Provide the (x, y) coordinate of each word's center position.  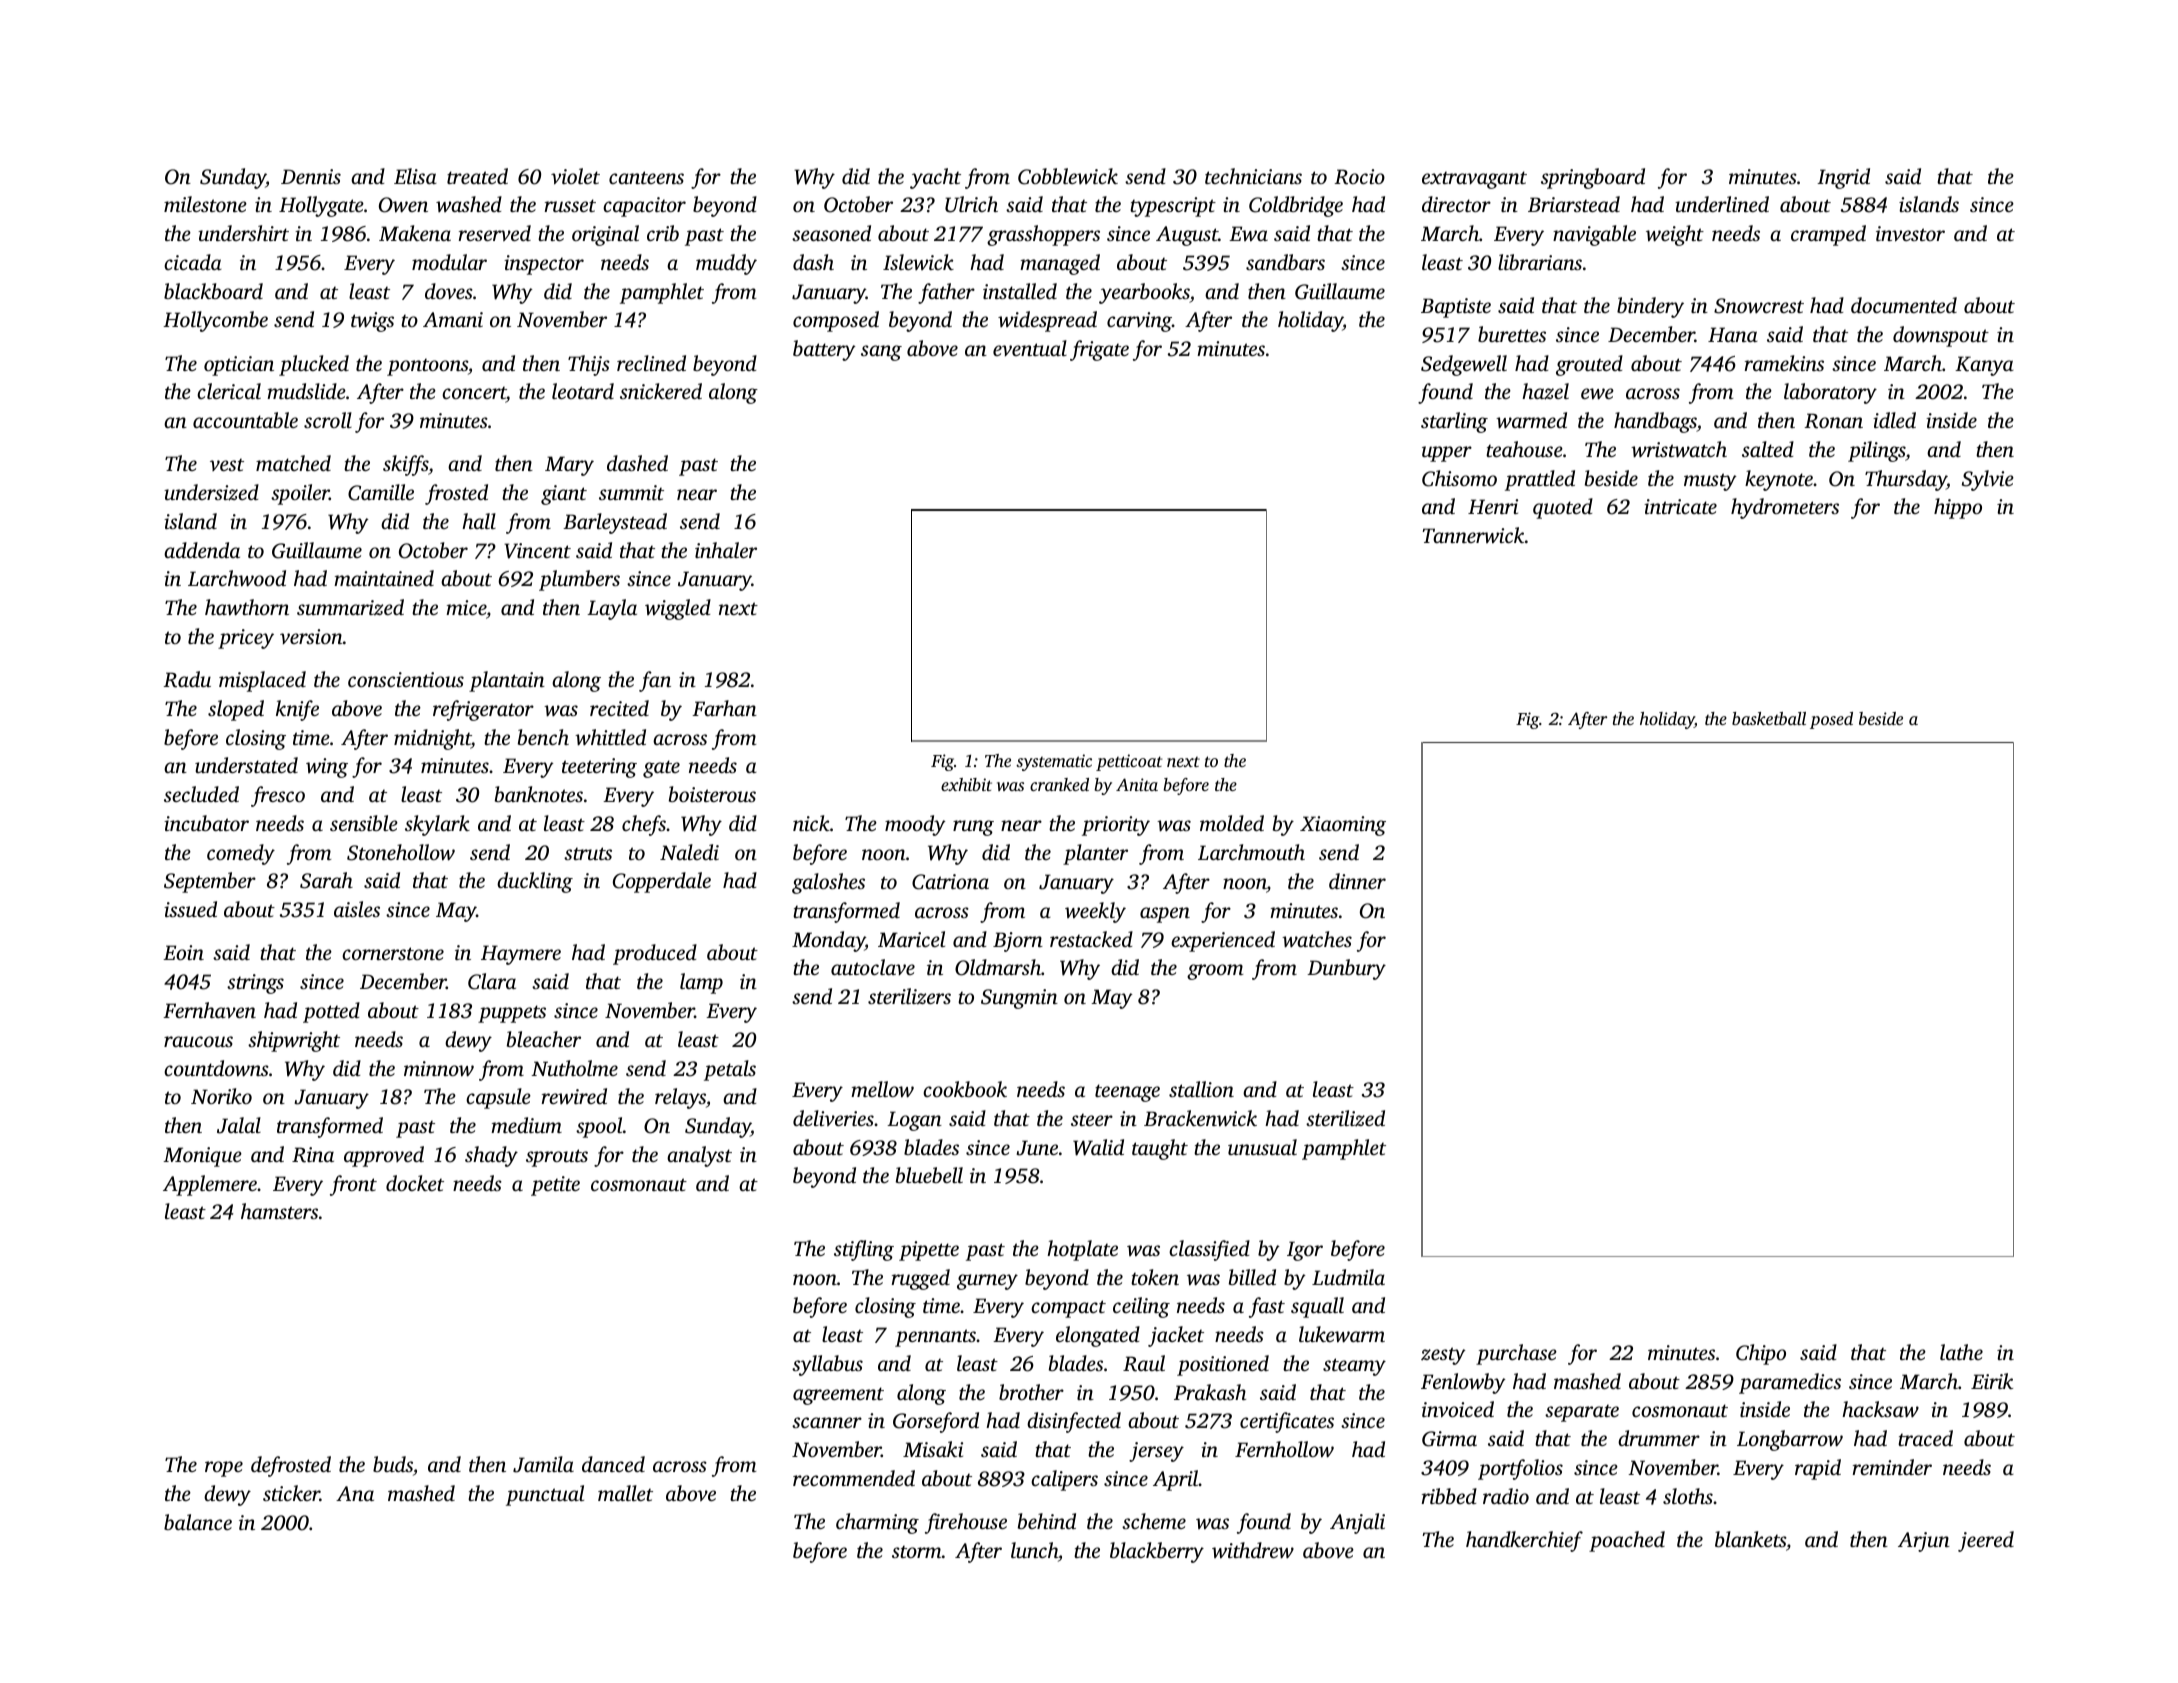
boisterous (712, 794)
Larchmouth (1251, 852)
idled (1894, 420)
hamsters (279, 1211)
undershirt (243, 233)
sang (881, 353)
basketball (1769, 718)
